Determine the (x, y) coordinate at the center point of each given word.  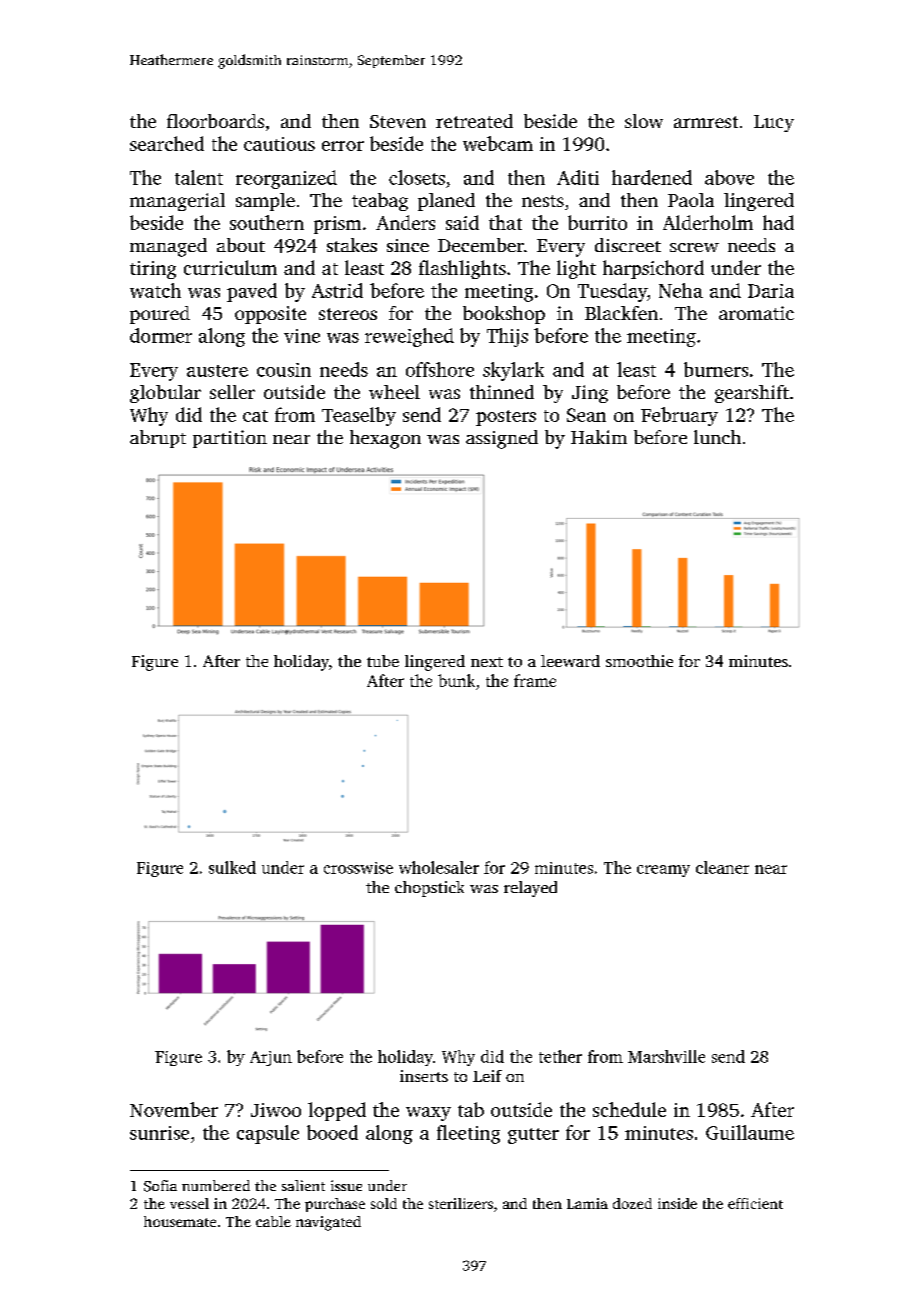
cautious (279, 144)
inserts (424, 1076)
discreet (628, 245)
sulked (232, 867)
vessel (189, 1203)
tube (383, 661)
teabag (380, 202)
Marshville (666, 1056)
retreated (474, 121)
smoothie (639, 661)
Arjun (271, 1058)
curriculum (230, 267)
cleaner (722, 867)
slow (644, 121)
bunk (456, 680)
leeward (570, 661)
